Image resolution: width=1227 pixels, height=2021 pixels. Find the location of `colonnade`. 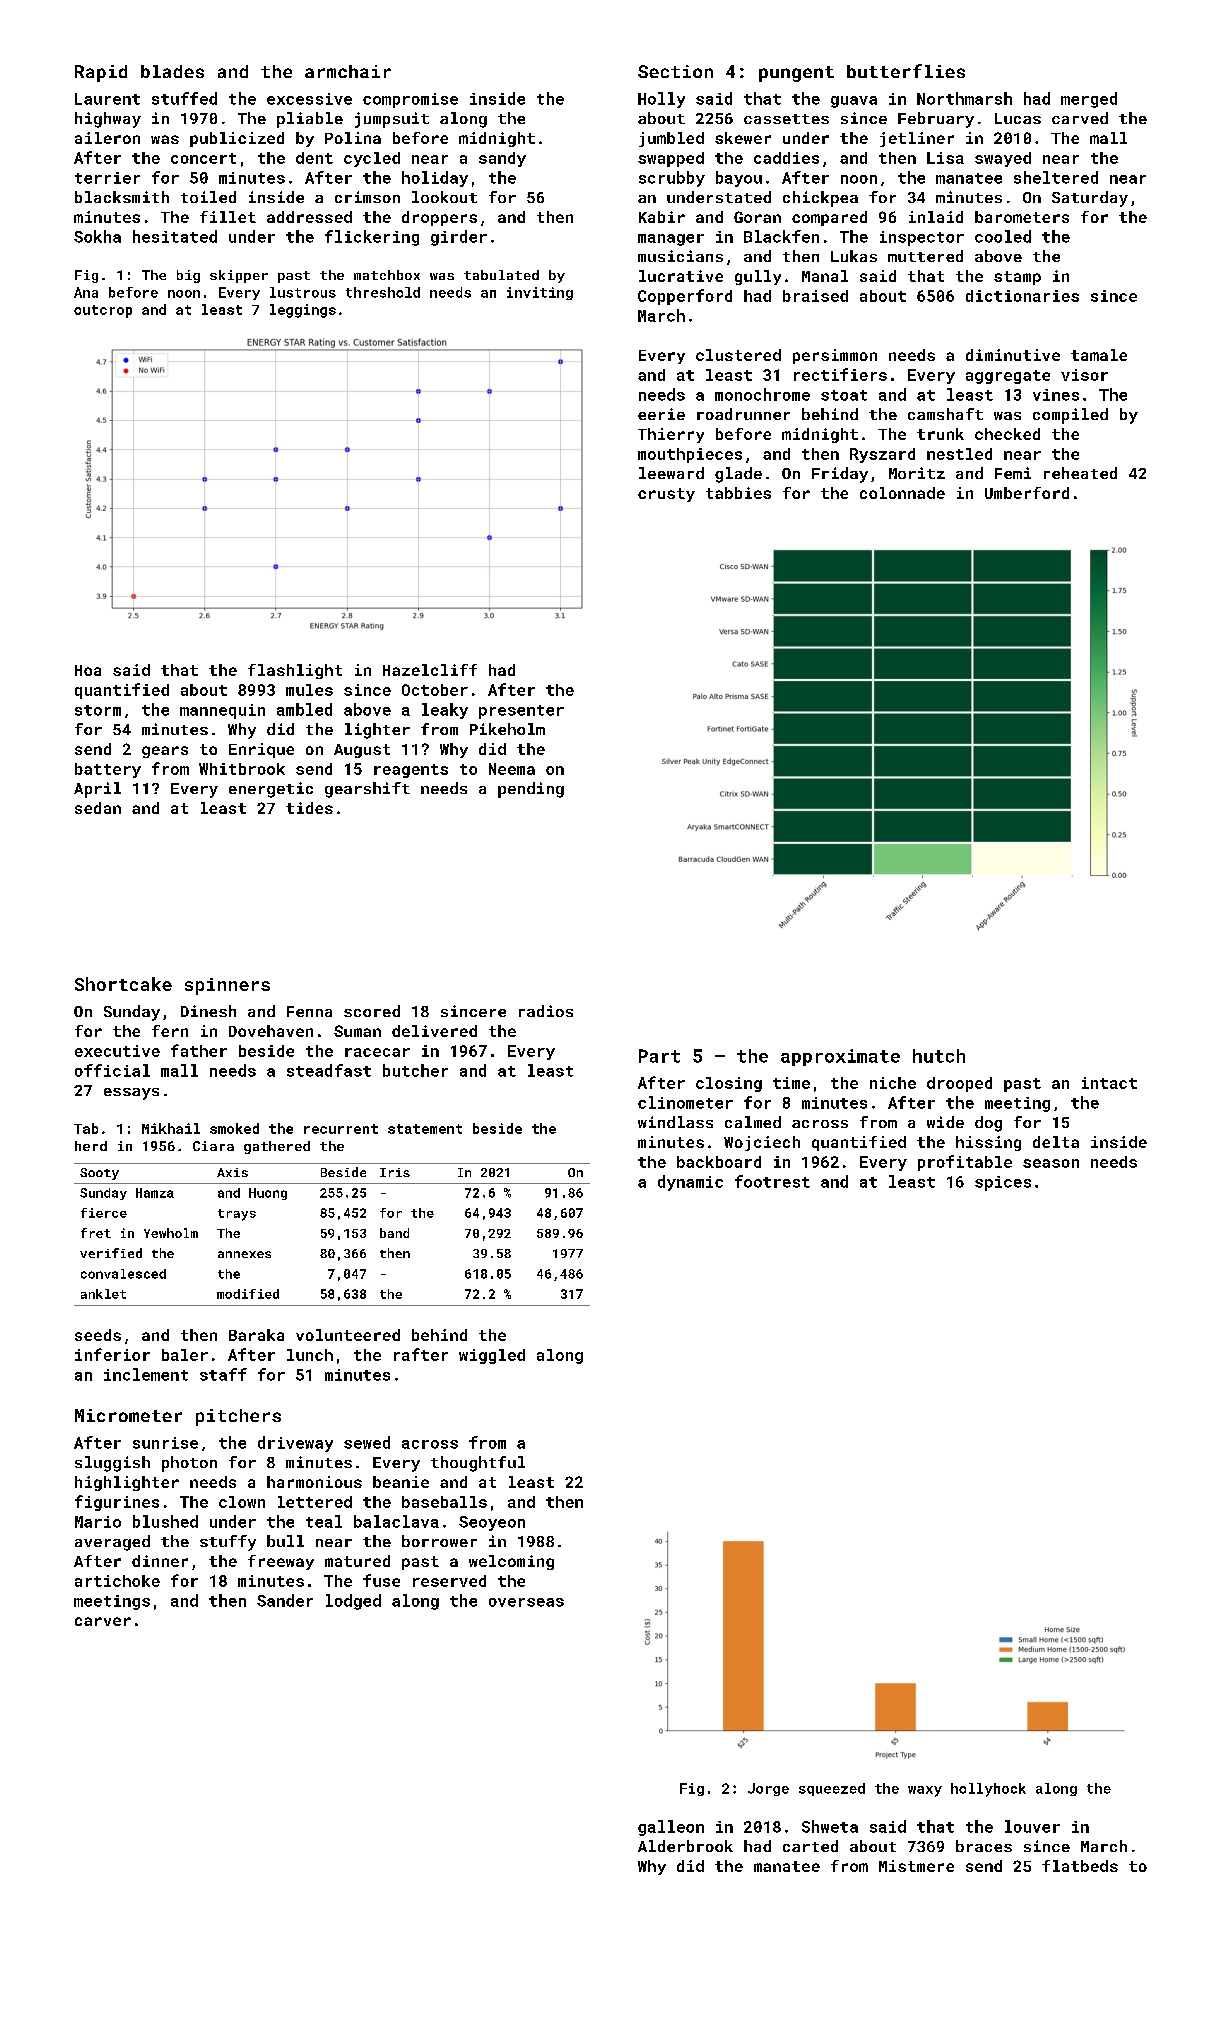

colonnade is located at coordinates (902, 493).
